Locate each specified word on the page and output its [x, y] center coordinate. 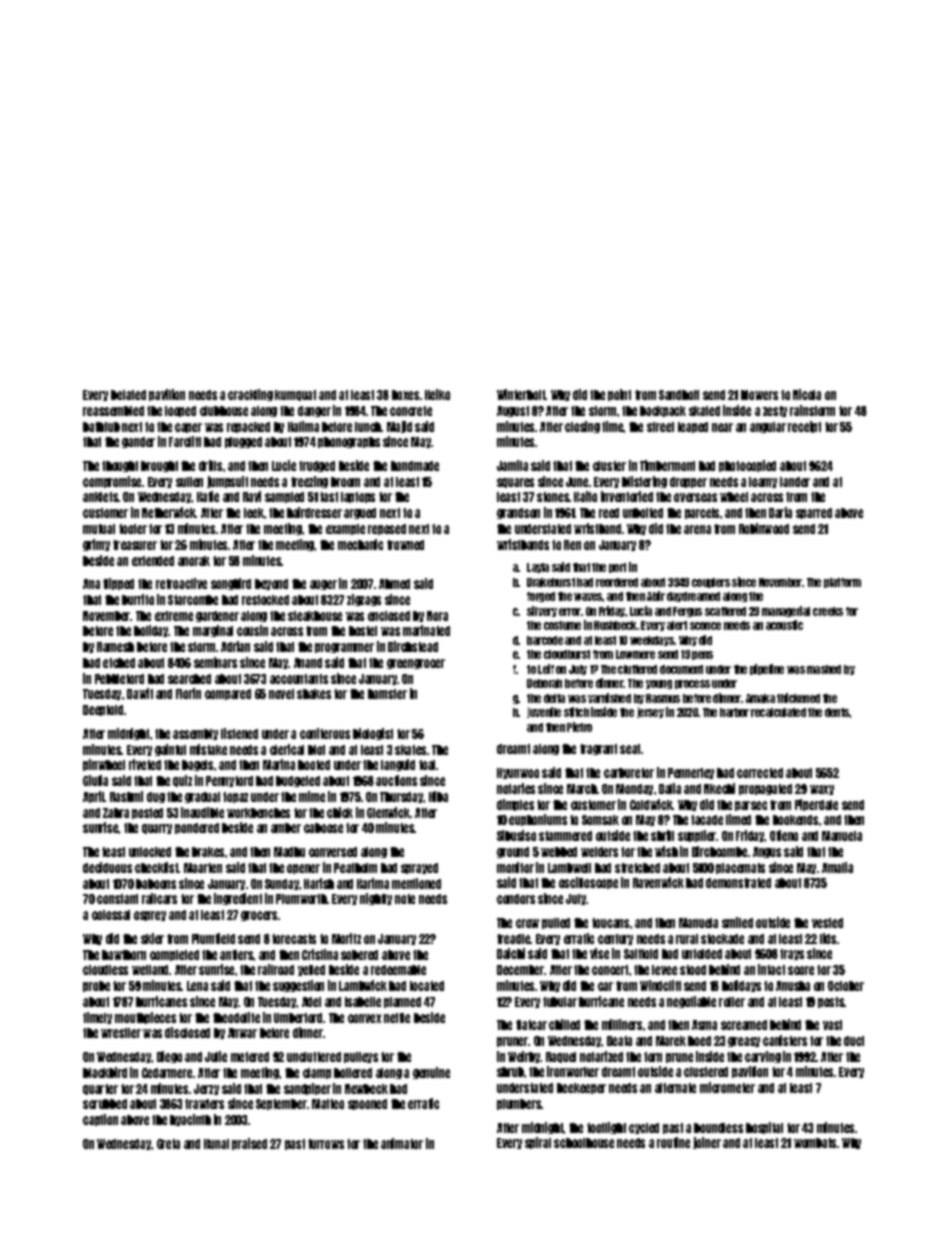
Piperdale [816, 805]
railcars [159, 898]
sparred [814, 513]
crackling [250, 395]
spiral [538, 1143]
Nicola [807, 394]
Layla [538, 568]
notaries [516, 788]
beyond [271, 584]
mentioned [416, 883]
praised [249, 1144]
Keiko [437, 394]
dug [156, 797]
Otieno [784, 835]
